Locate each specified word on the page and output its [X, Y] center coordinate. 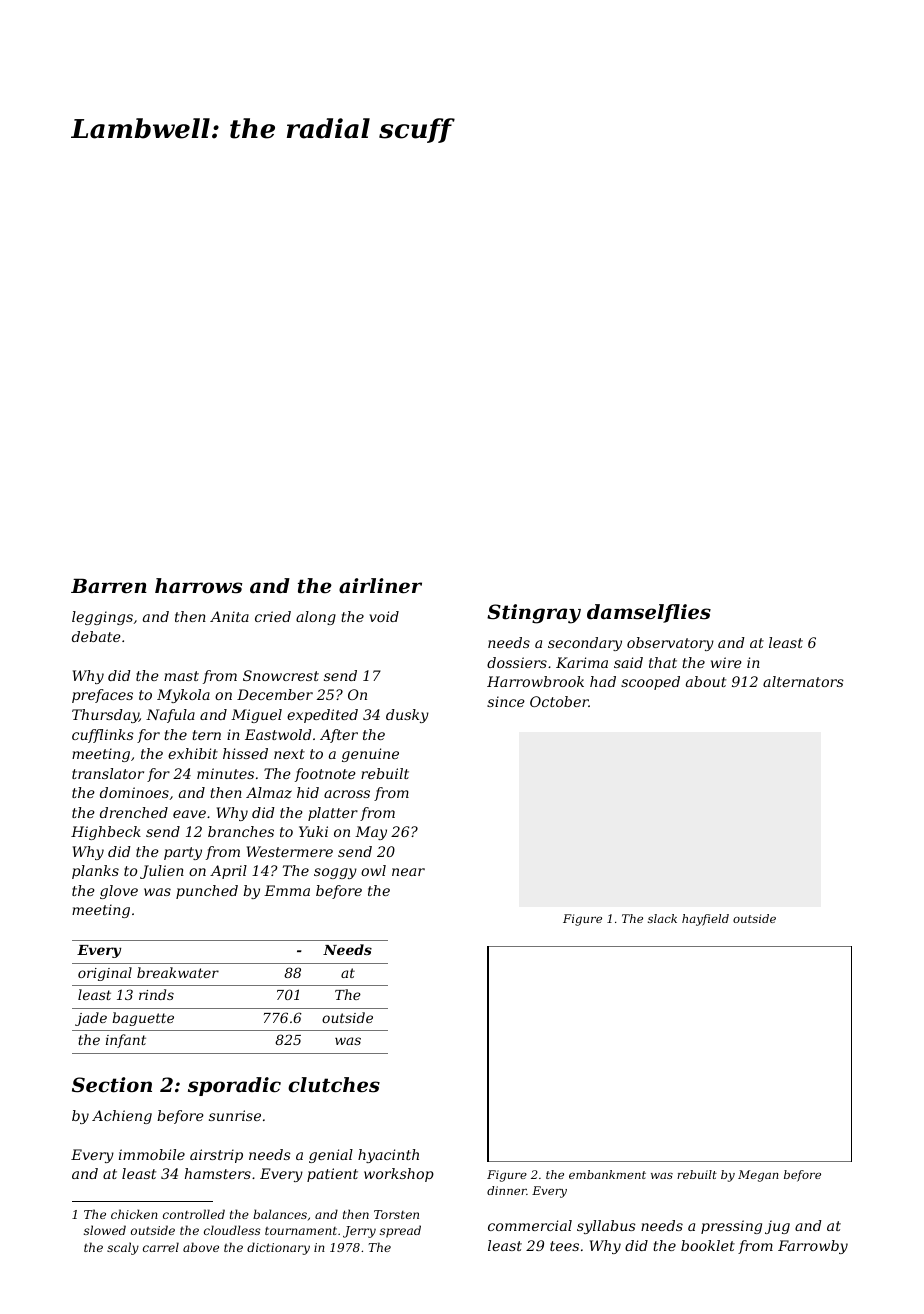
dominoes [134, 792]
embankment [607, 1174]
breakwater [178, 972]
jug [777, 1227]
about [706, 681]
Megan [758, 1176]
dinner [507, 1190]
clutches [334, 1085]
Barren [109, 586]
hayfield [705, 920]
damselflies [649, 613]
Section [112, 1085]
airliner [380, 586]
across [347, 794]
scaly [123, 1248]
